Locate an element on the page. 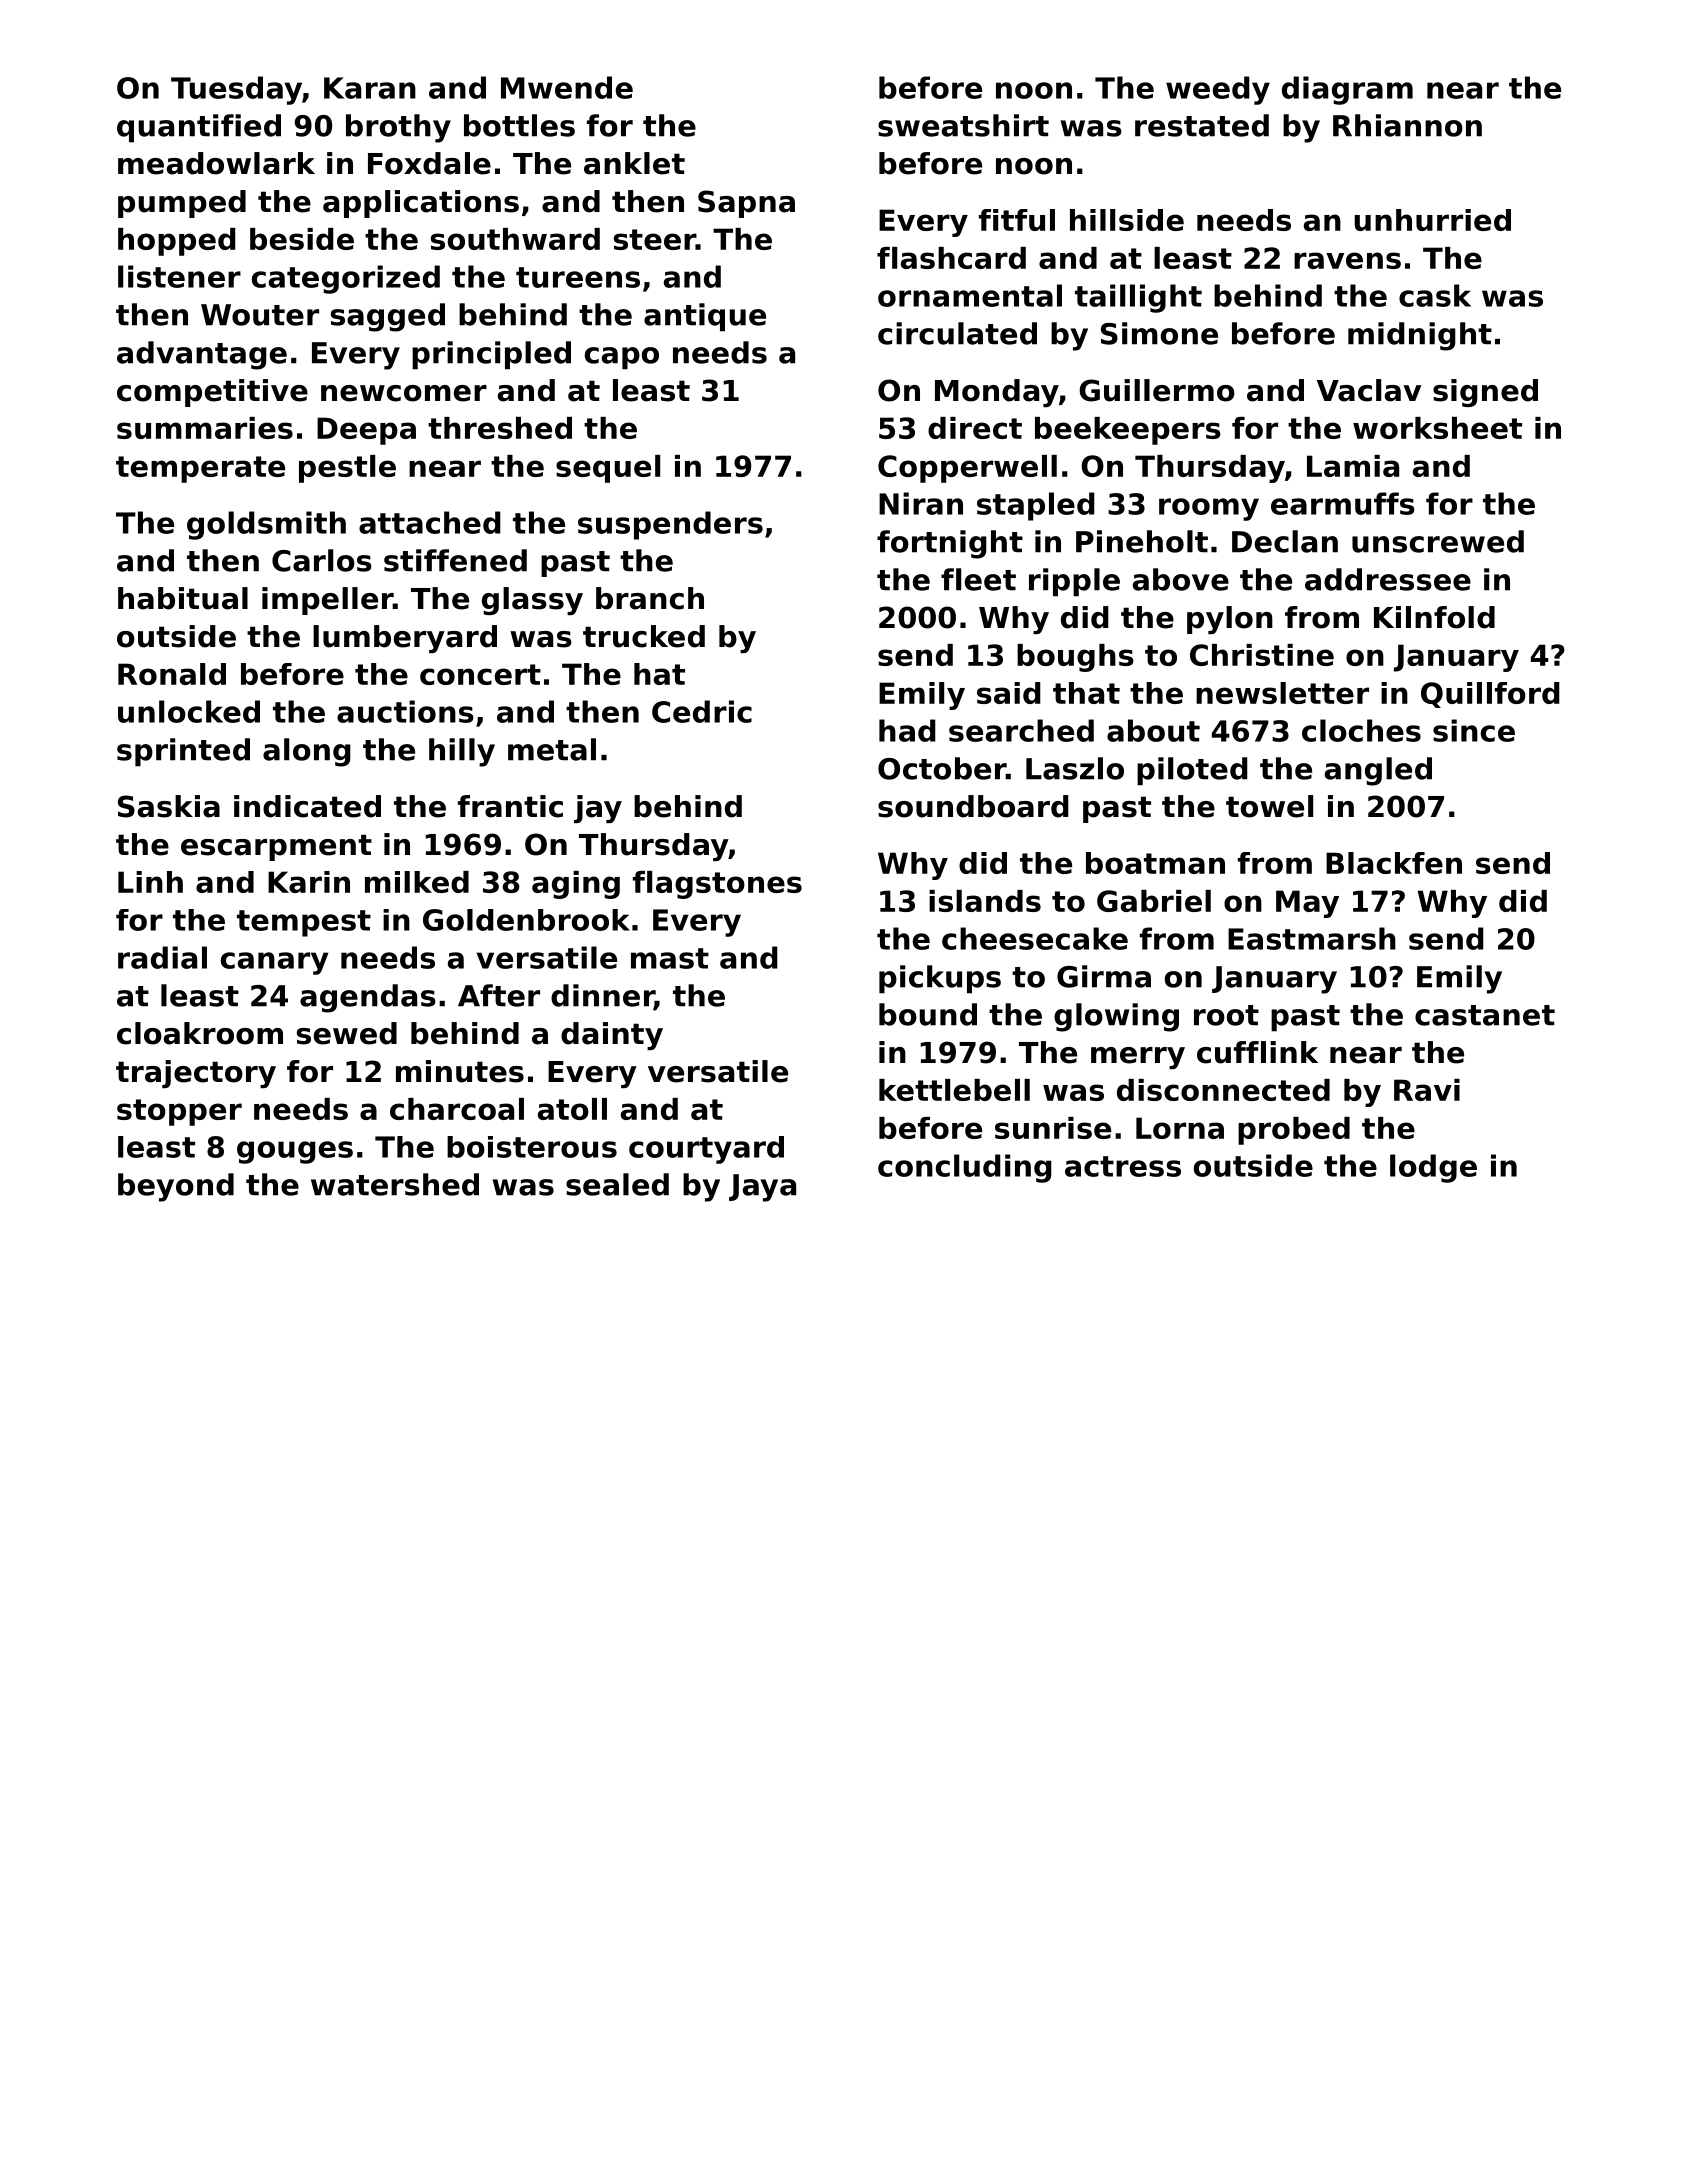  indicated is located at coordinates (307, 806).
